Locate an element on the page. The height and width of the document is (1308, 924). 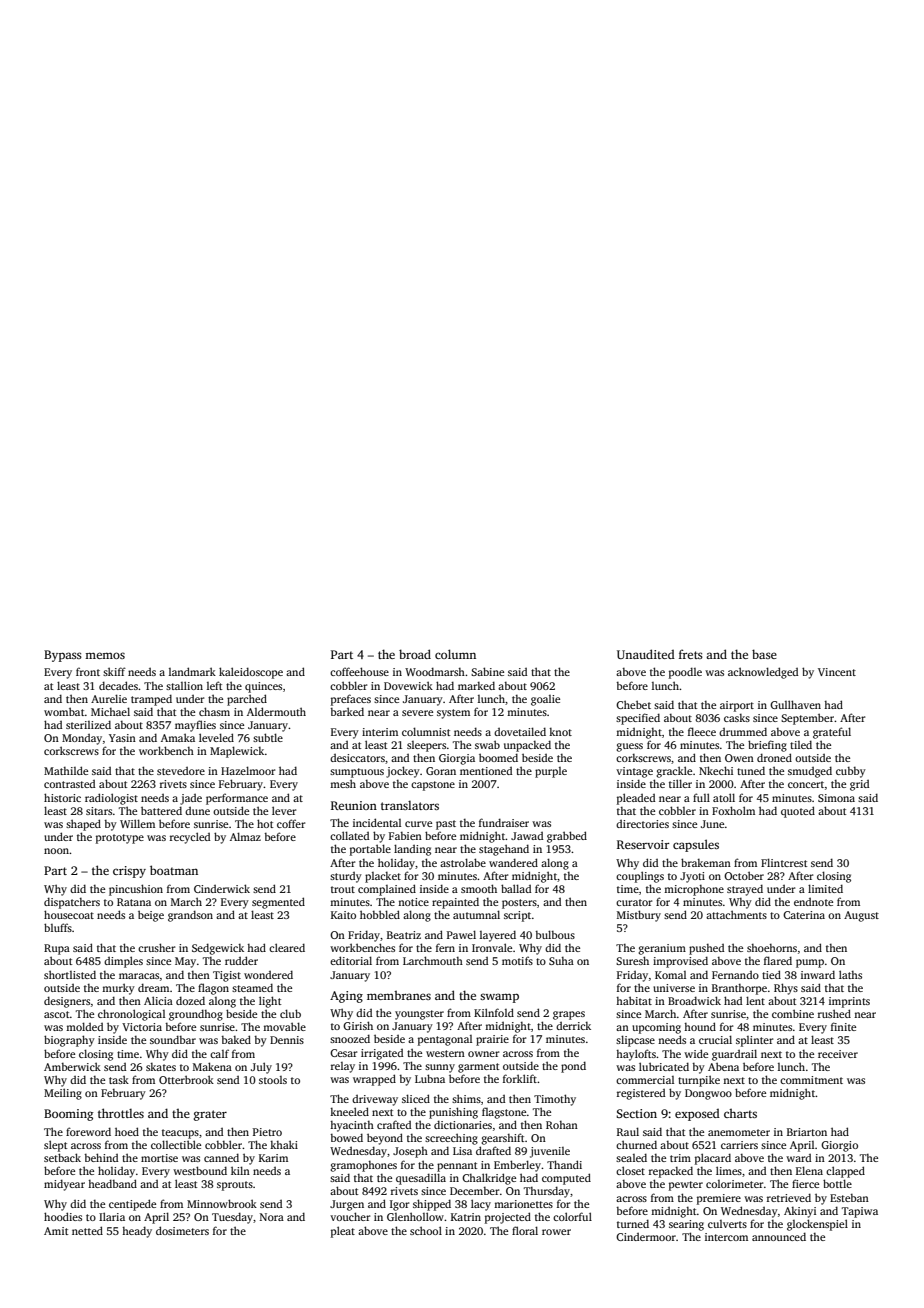
tuned is located at coordinates (751, 770).
